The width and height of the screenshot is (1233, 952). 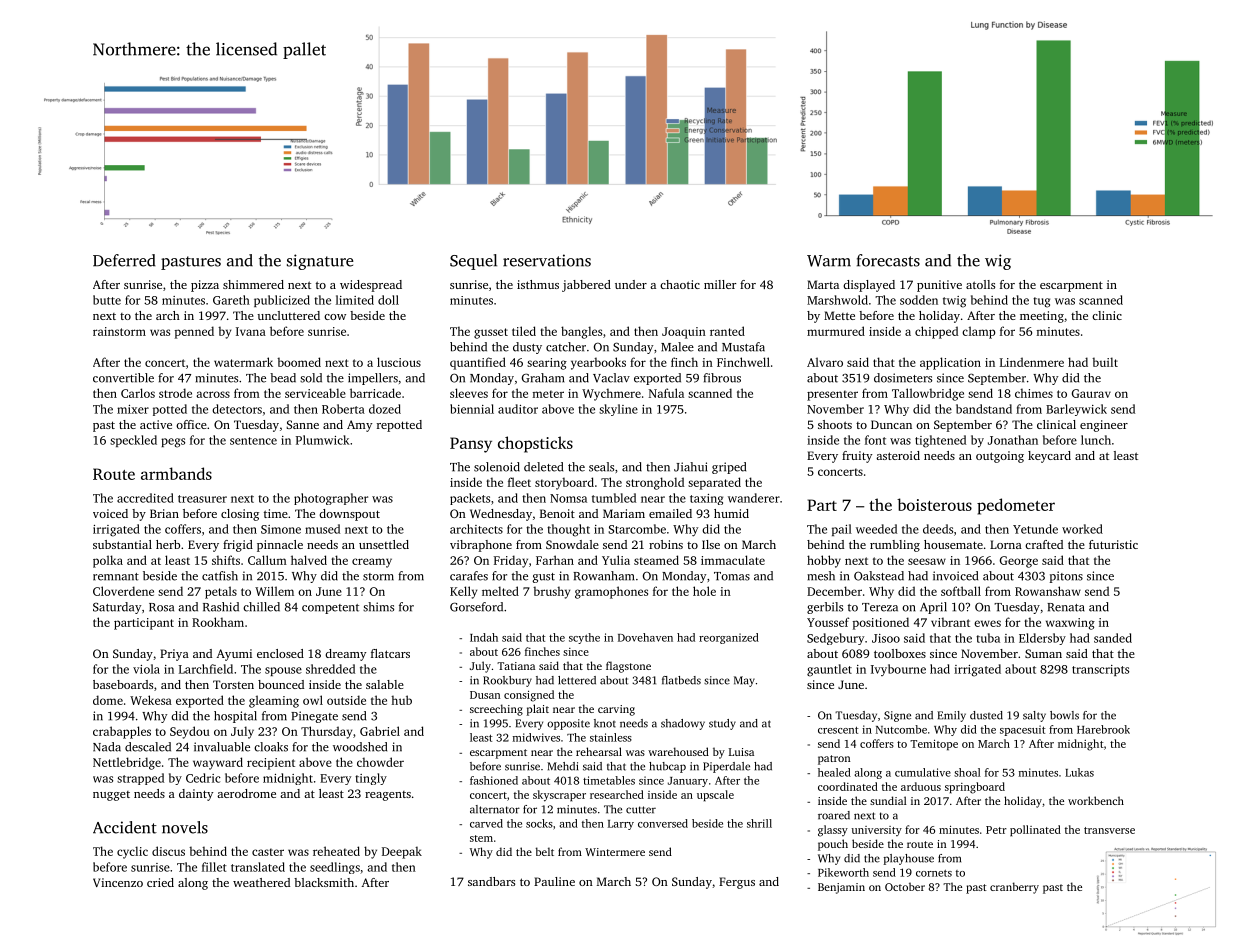 I want to click on Fergus, so click(x=737, y=883).
